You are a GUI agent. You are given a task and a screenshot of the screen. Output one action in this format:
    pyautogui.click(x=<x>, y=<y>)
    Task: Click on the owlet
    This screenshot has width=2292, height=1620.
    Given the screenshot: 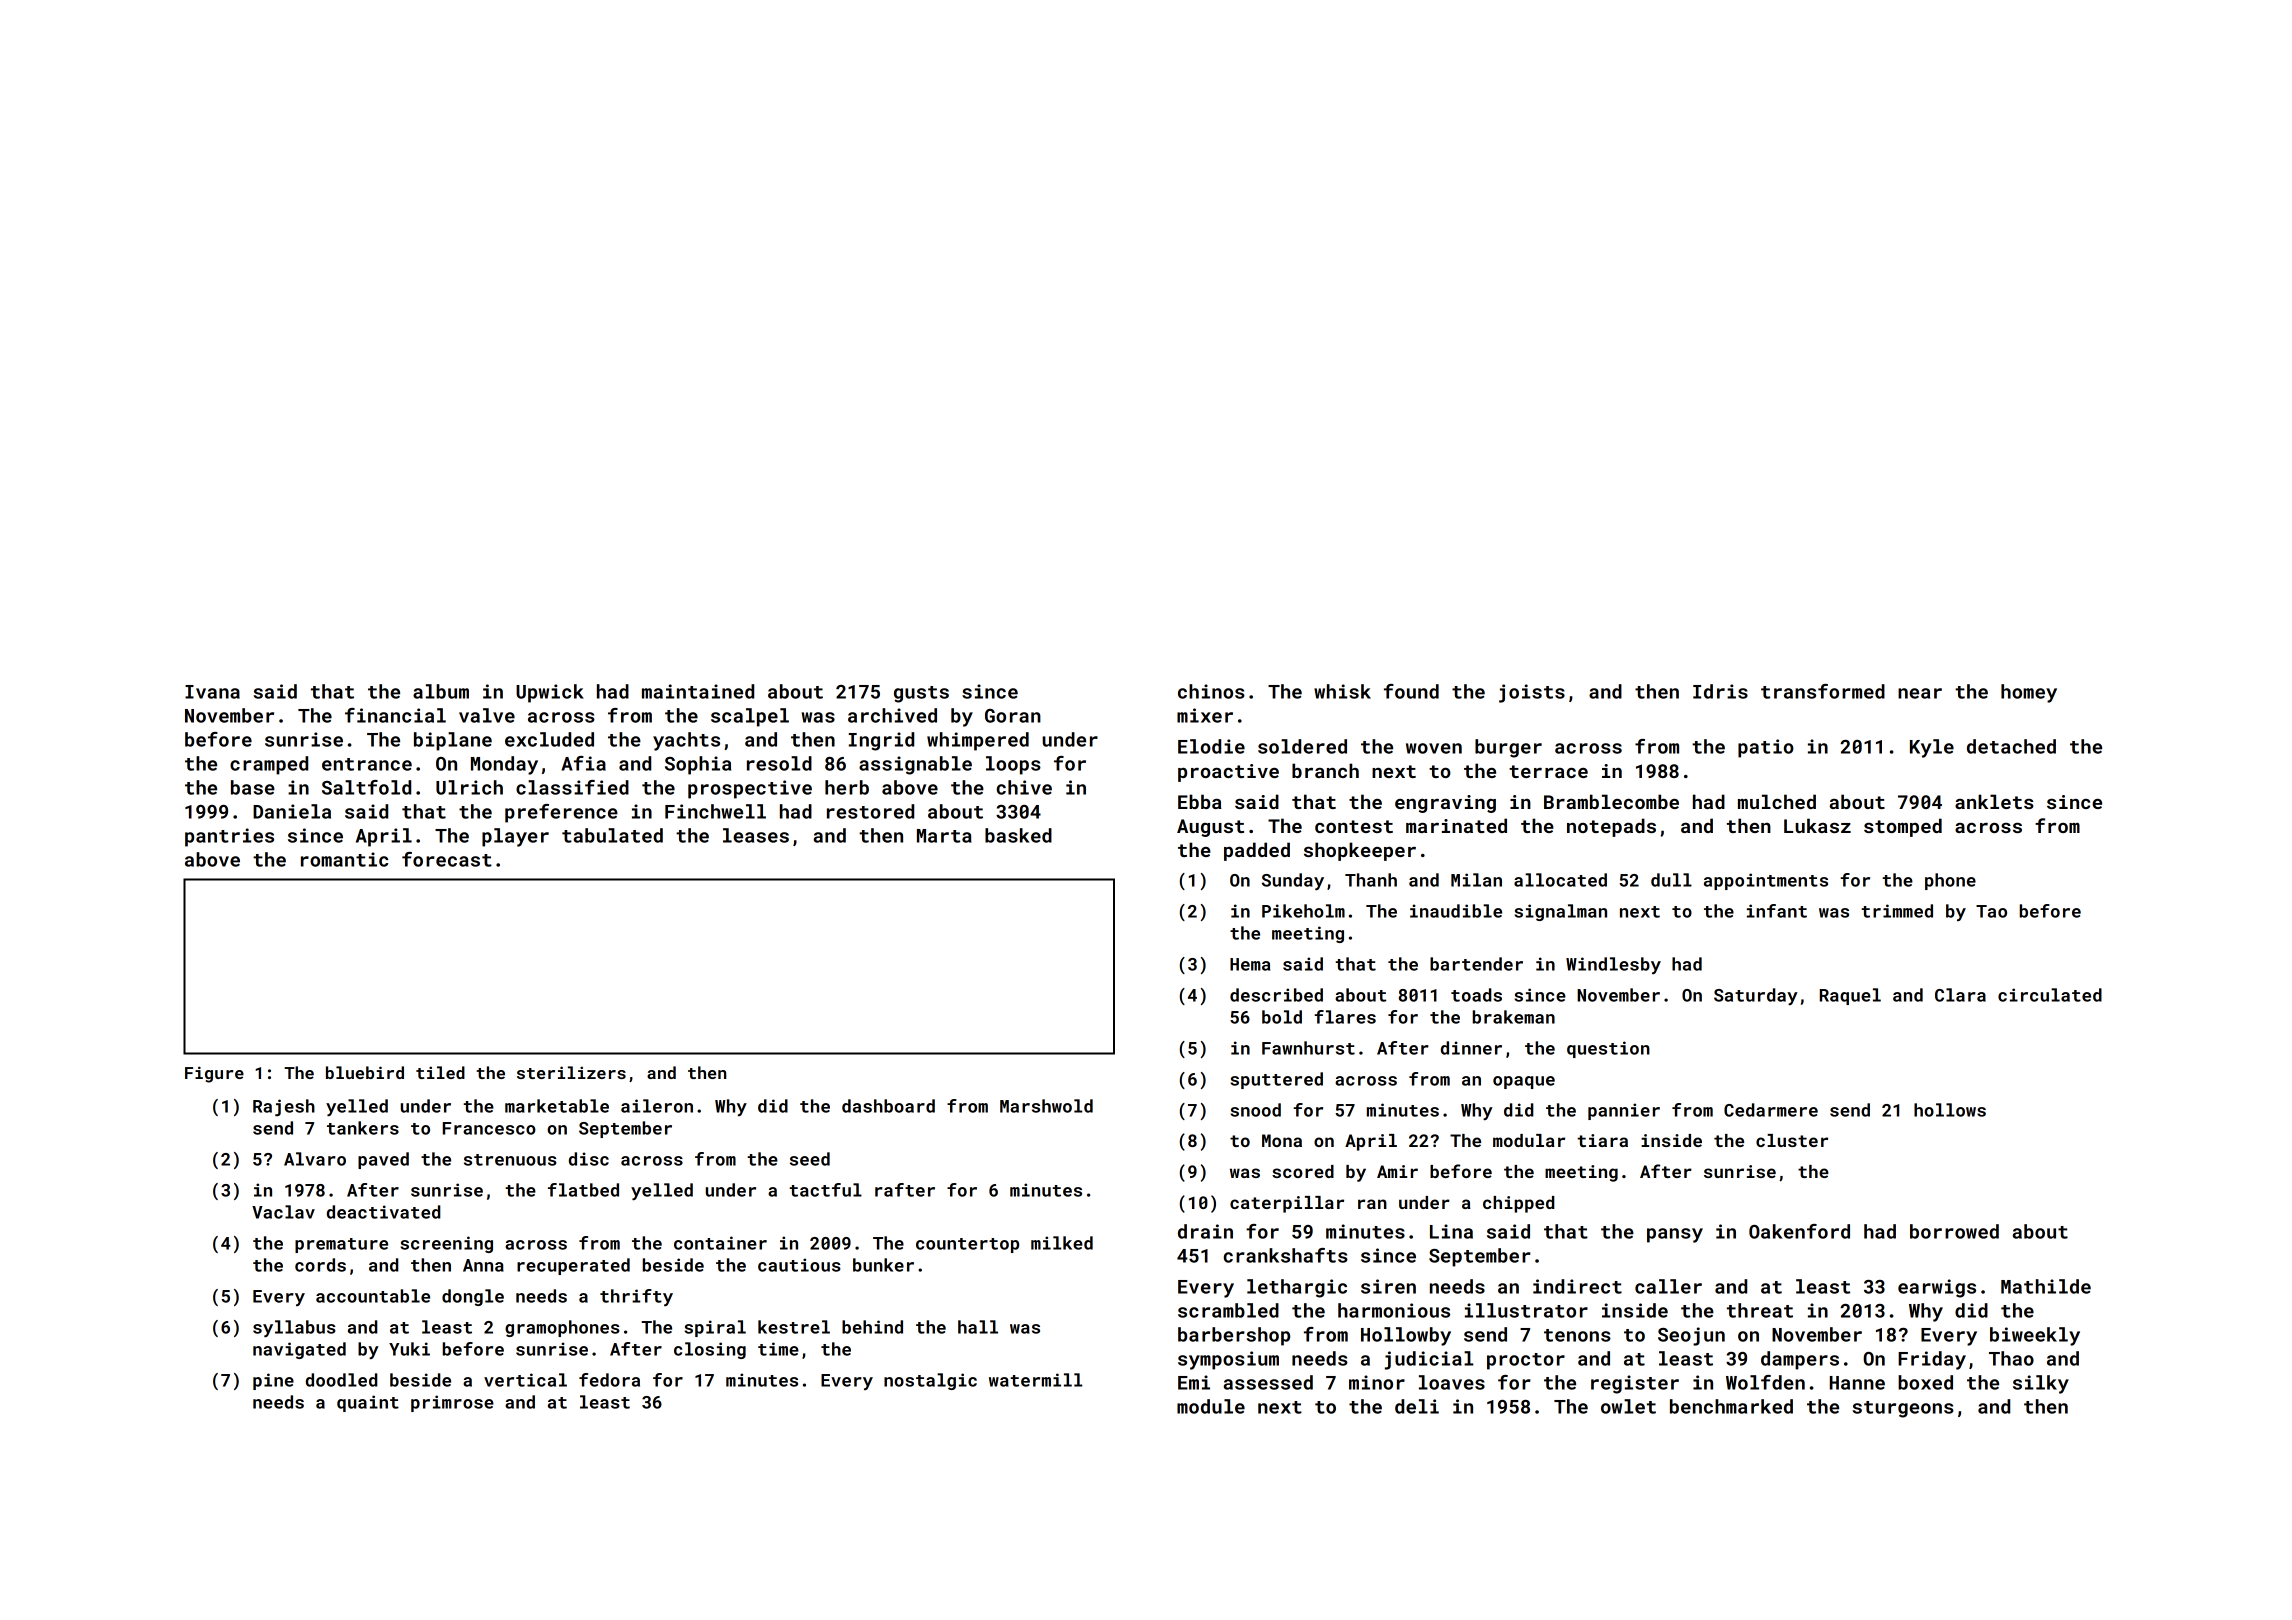 What is the action you would take?
    pyautogui.click(x=1628, y=1406)
